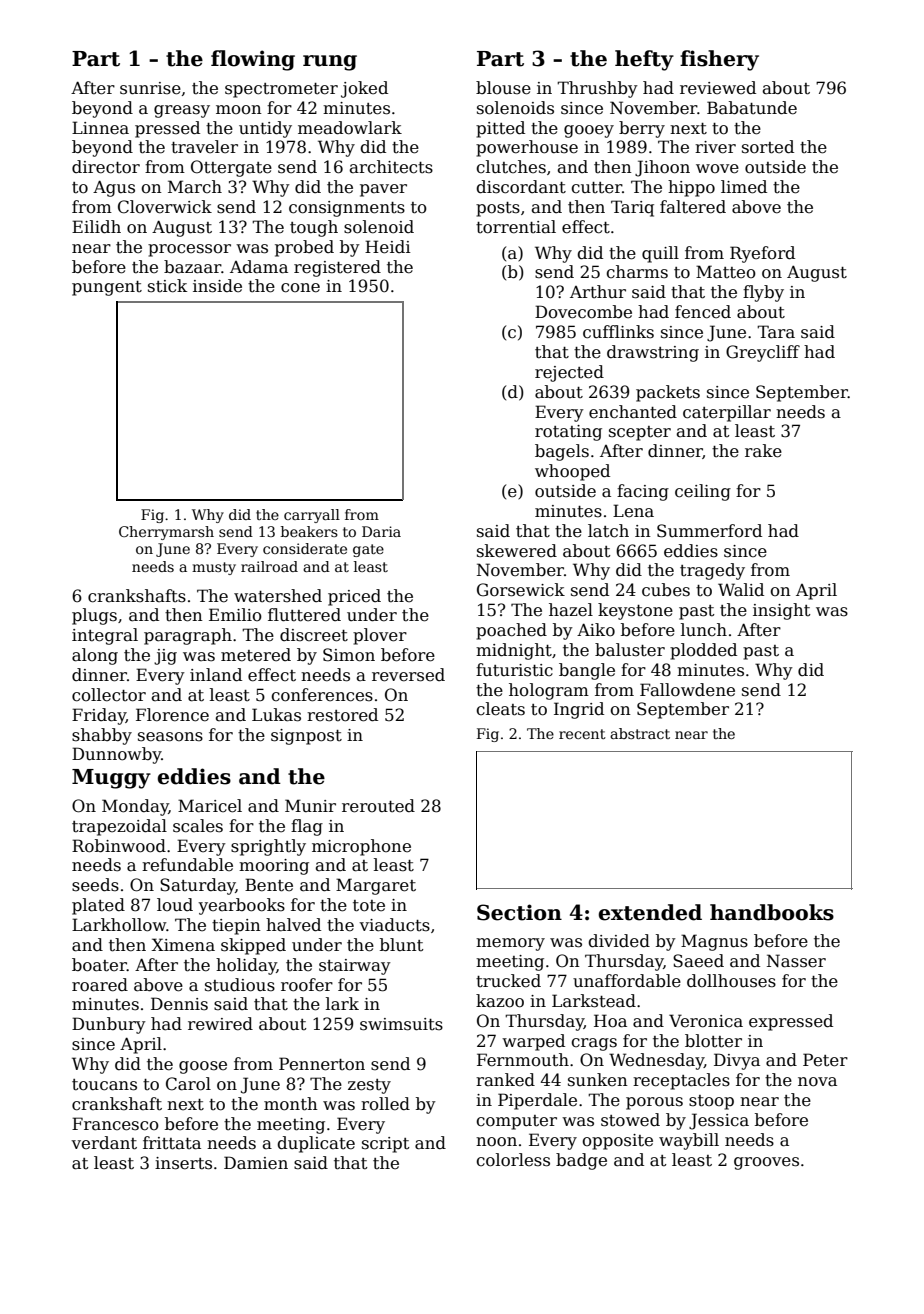  I want to click on fishery, so click(719, 60).
